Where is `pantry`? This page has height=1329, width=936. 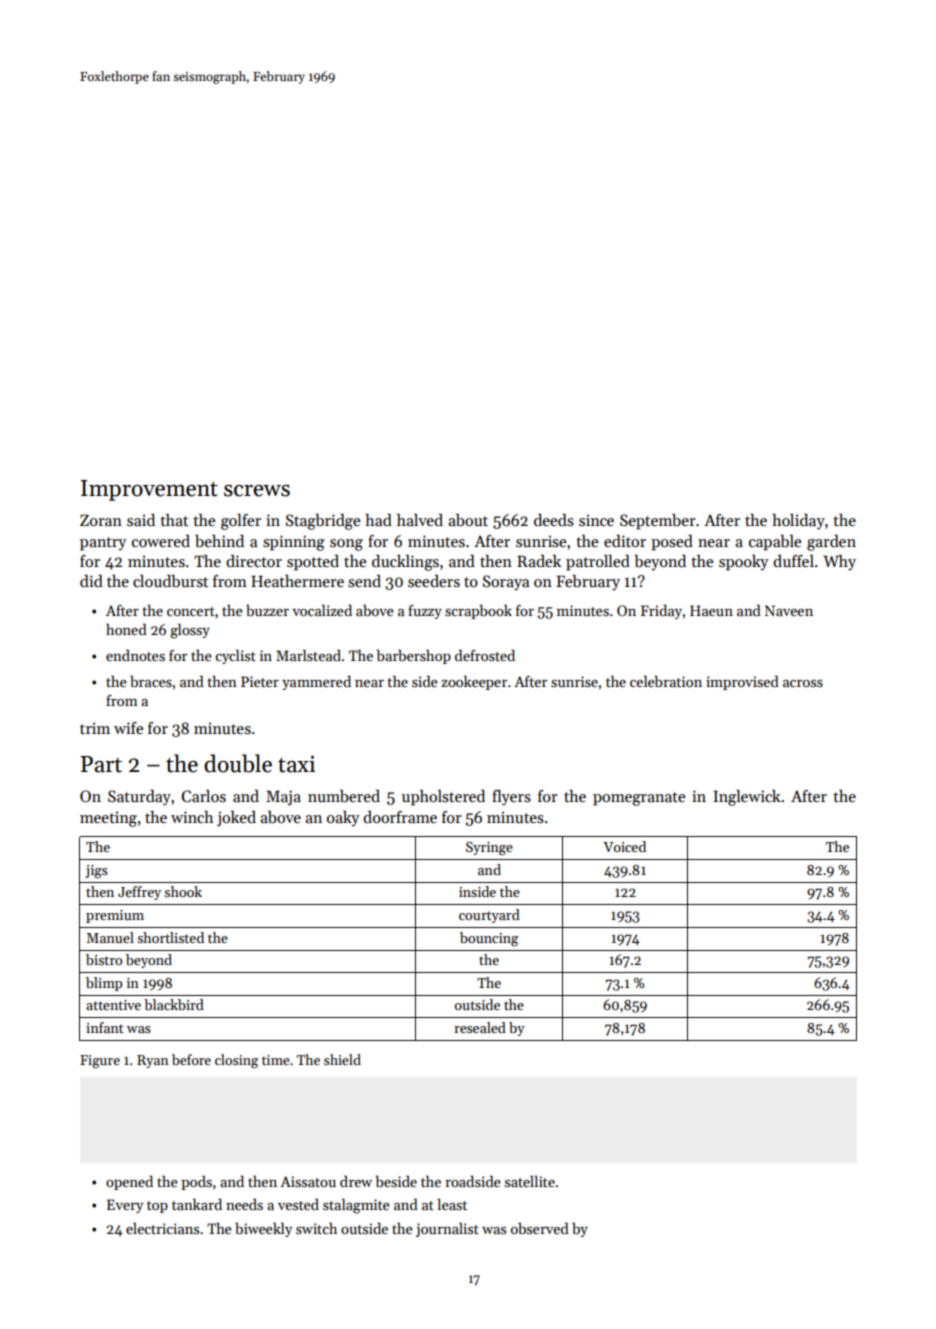 pantry is located at coordinates (103, 544).
